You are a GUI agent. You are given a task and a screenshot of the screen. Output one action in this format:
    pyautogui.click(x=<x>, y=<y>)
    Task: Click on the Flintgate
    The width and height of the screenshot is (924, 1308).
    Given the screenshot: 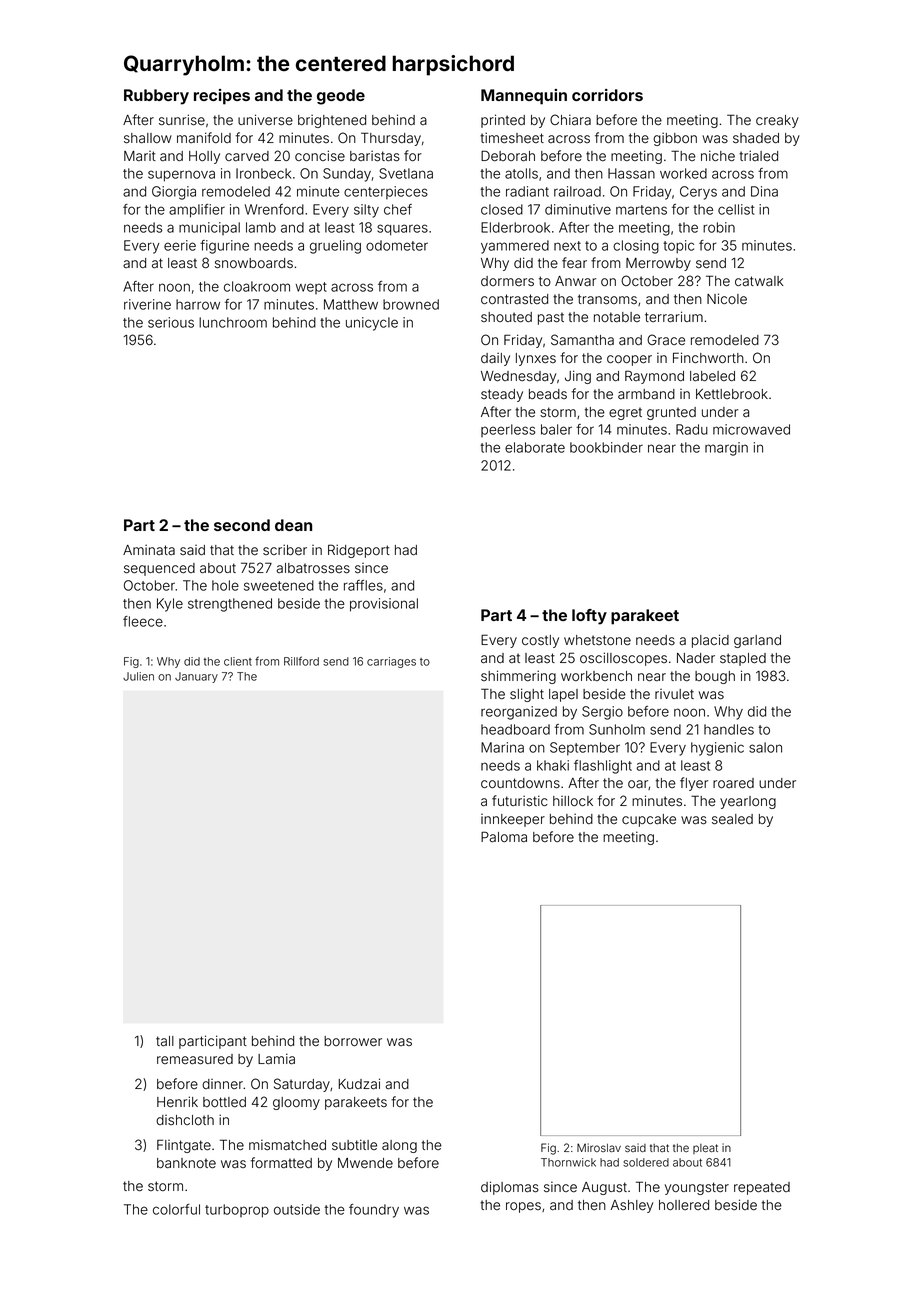 What is the action you would take?
    pyautogui.click(x=184, y=1146)
